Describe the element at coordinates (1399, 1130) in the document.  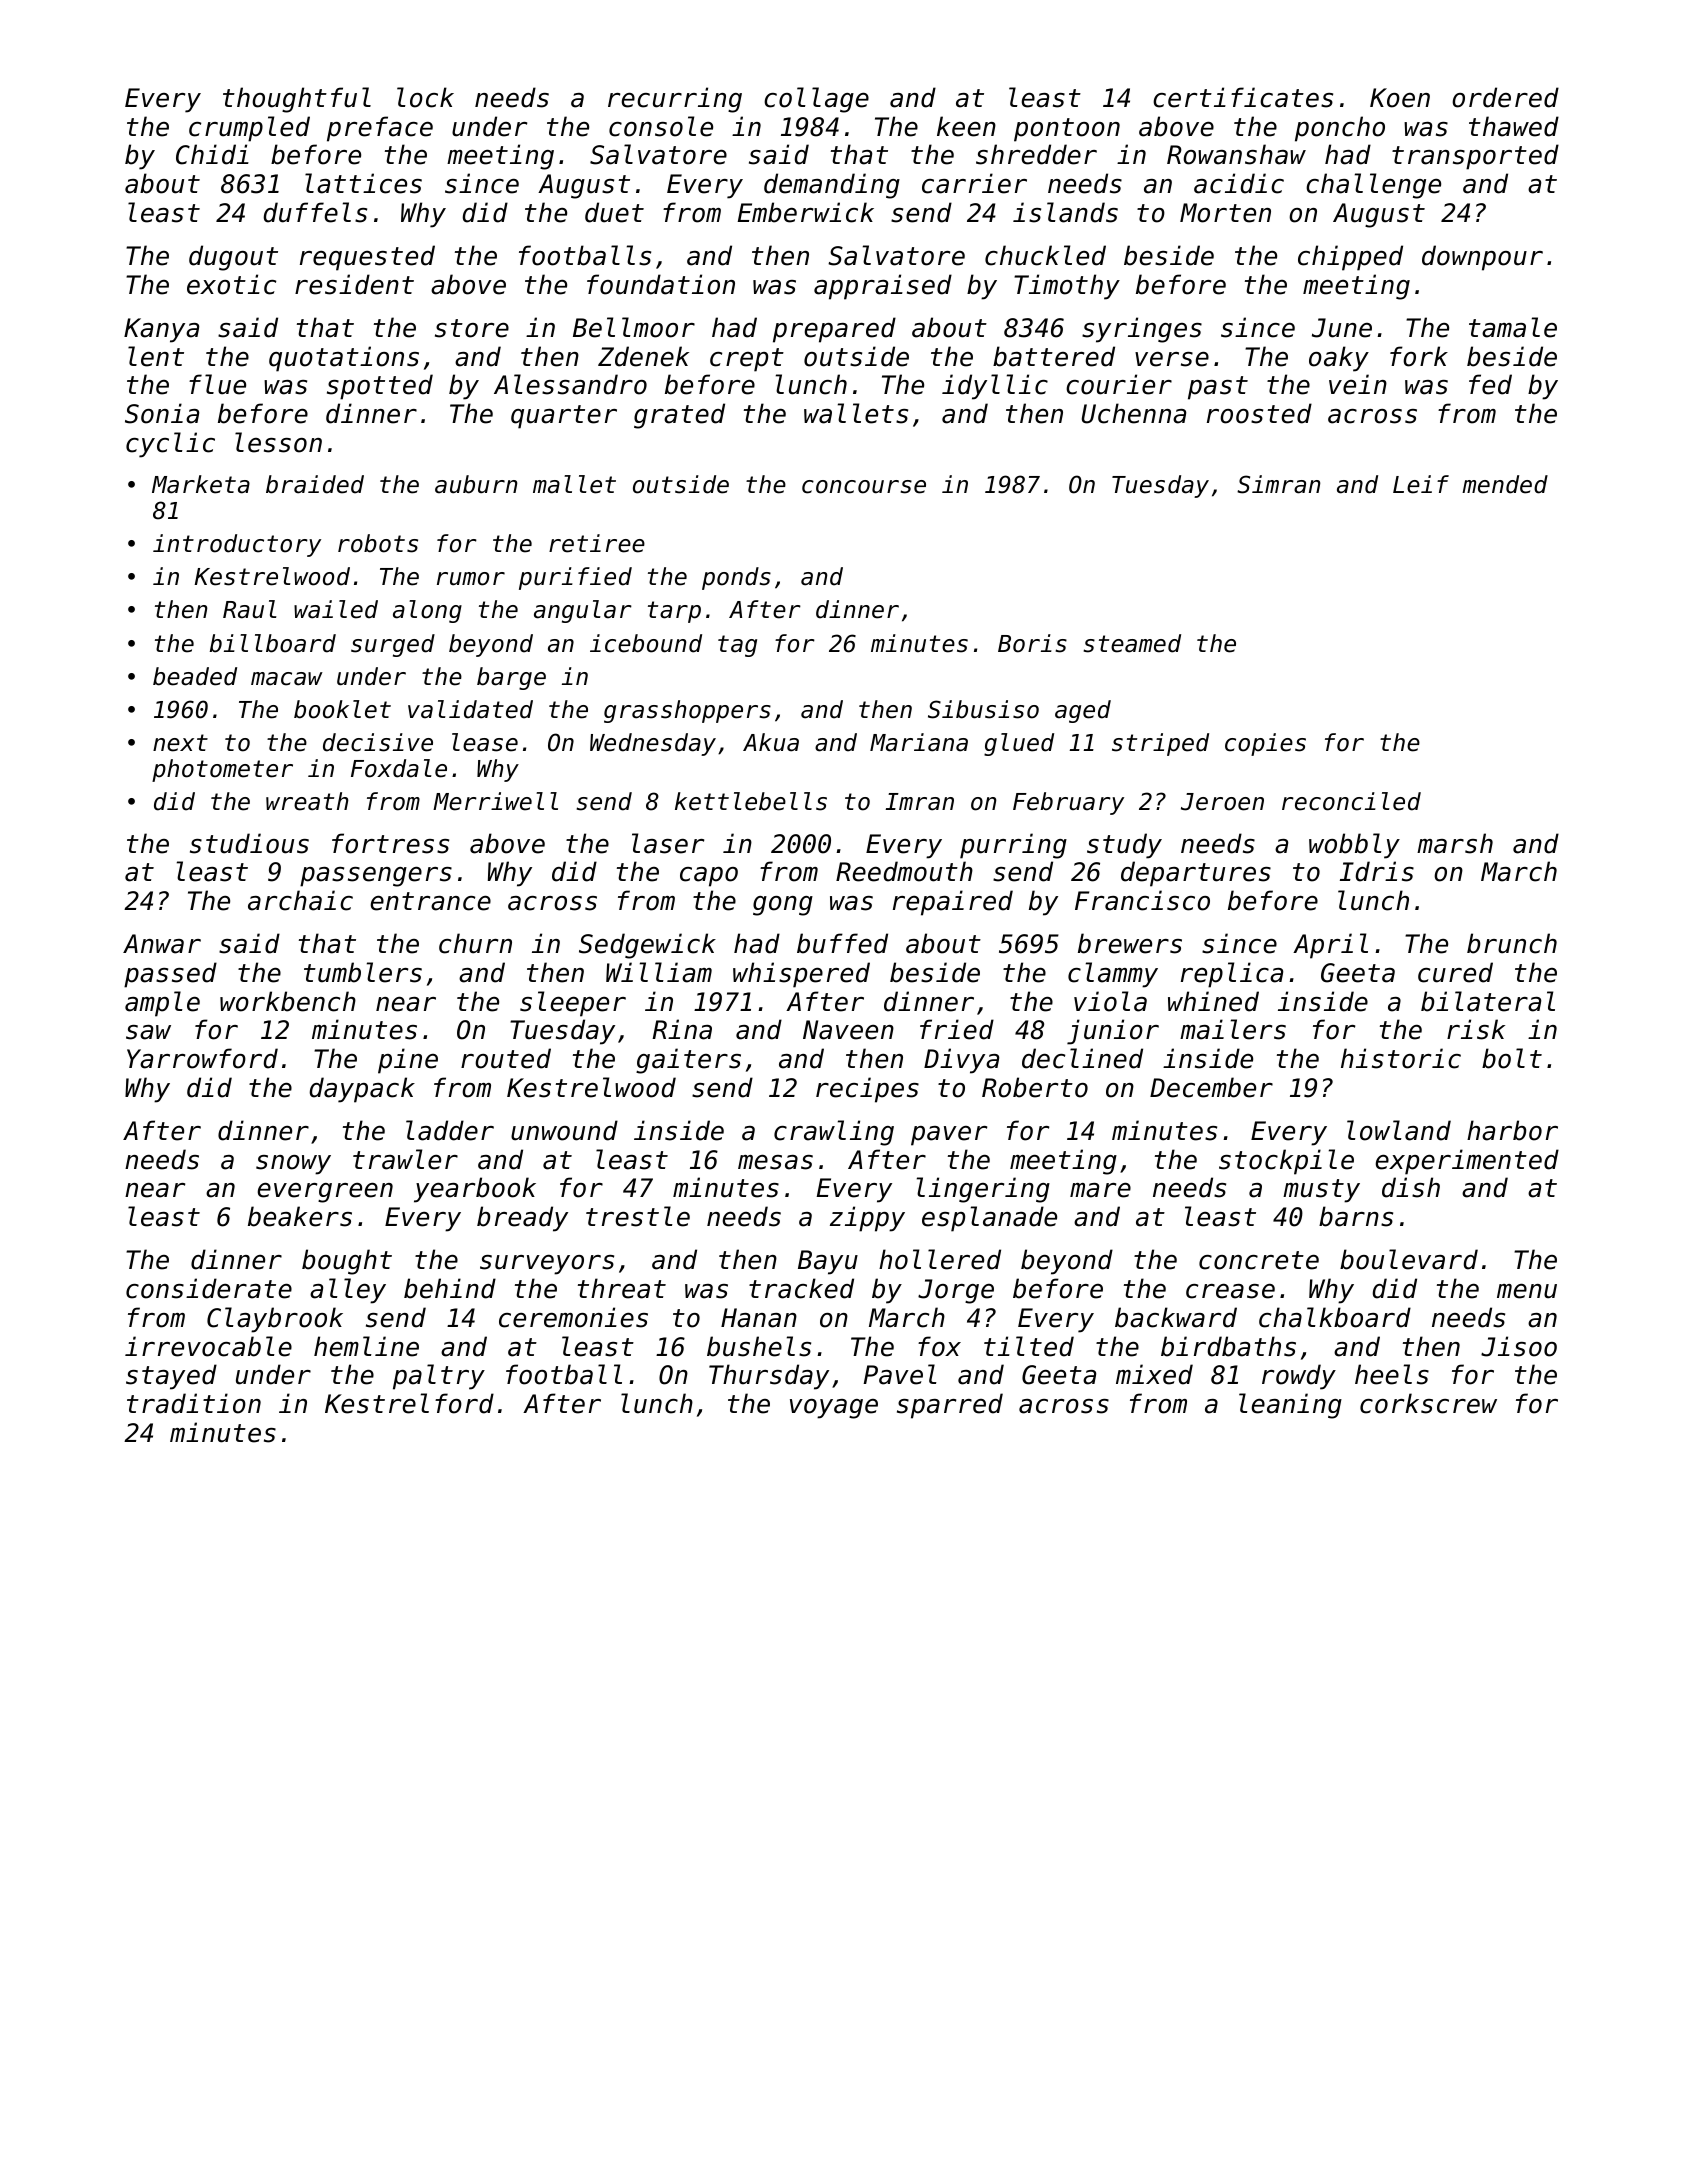
I see `lowland` at that location.
